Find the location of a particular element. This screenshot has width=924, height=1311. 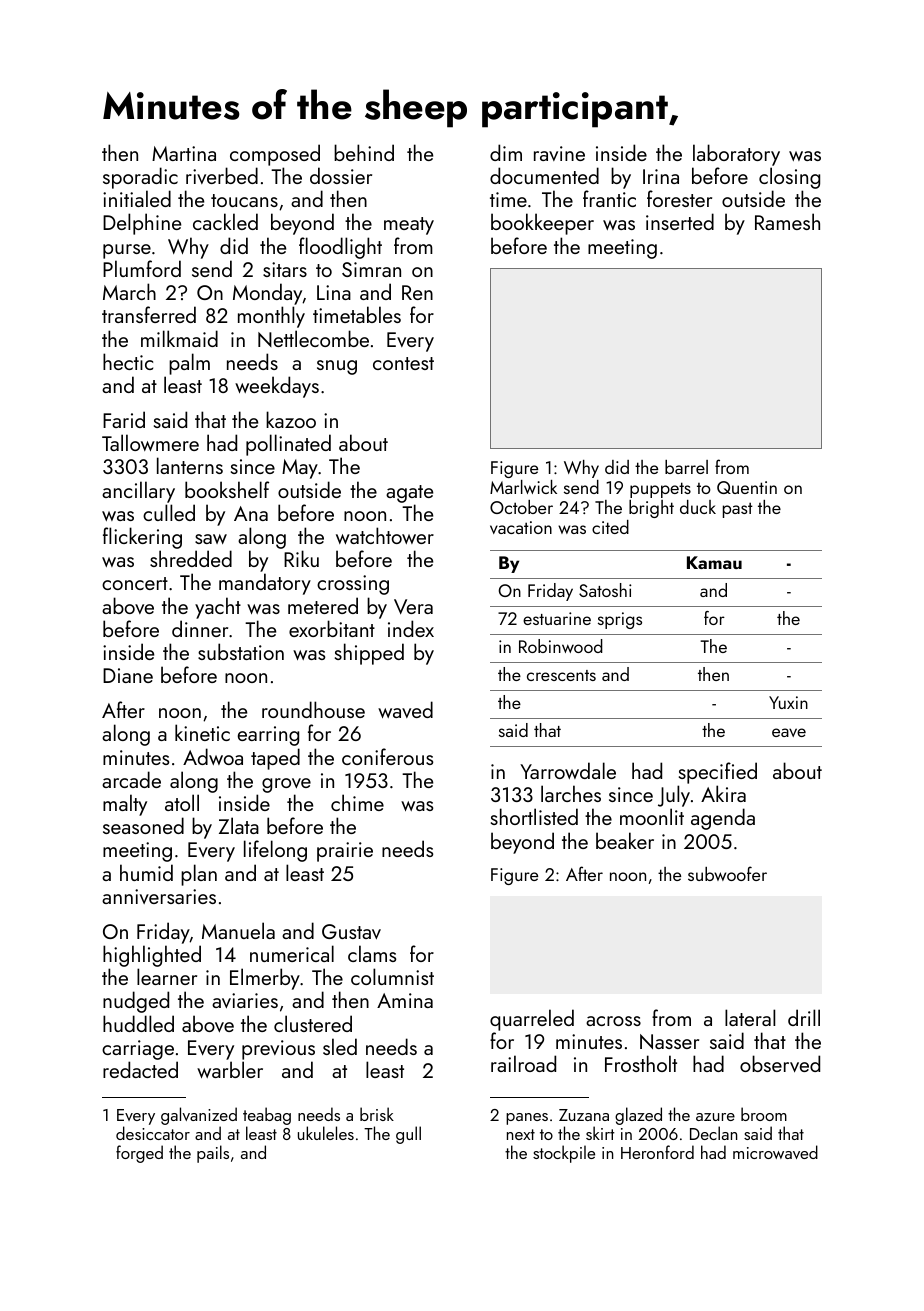

chime is located at coordinates (357, 802).
